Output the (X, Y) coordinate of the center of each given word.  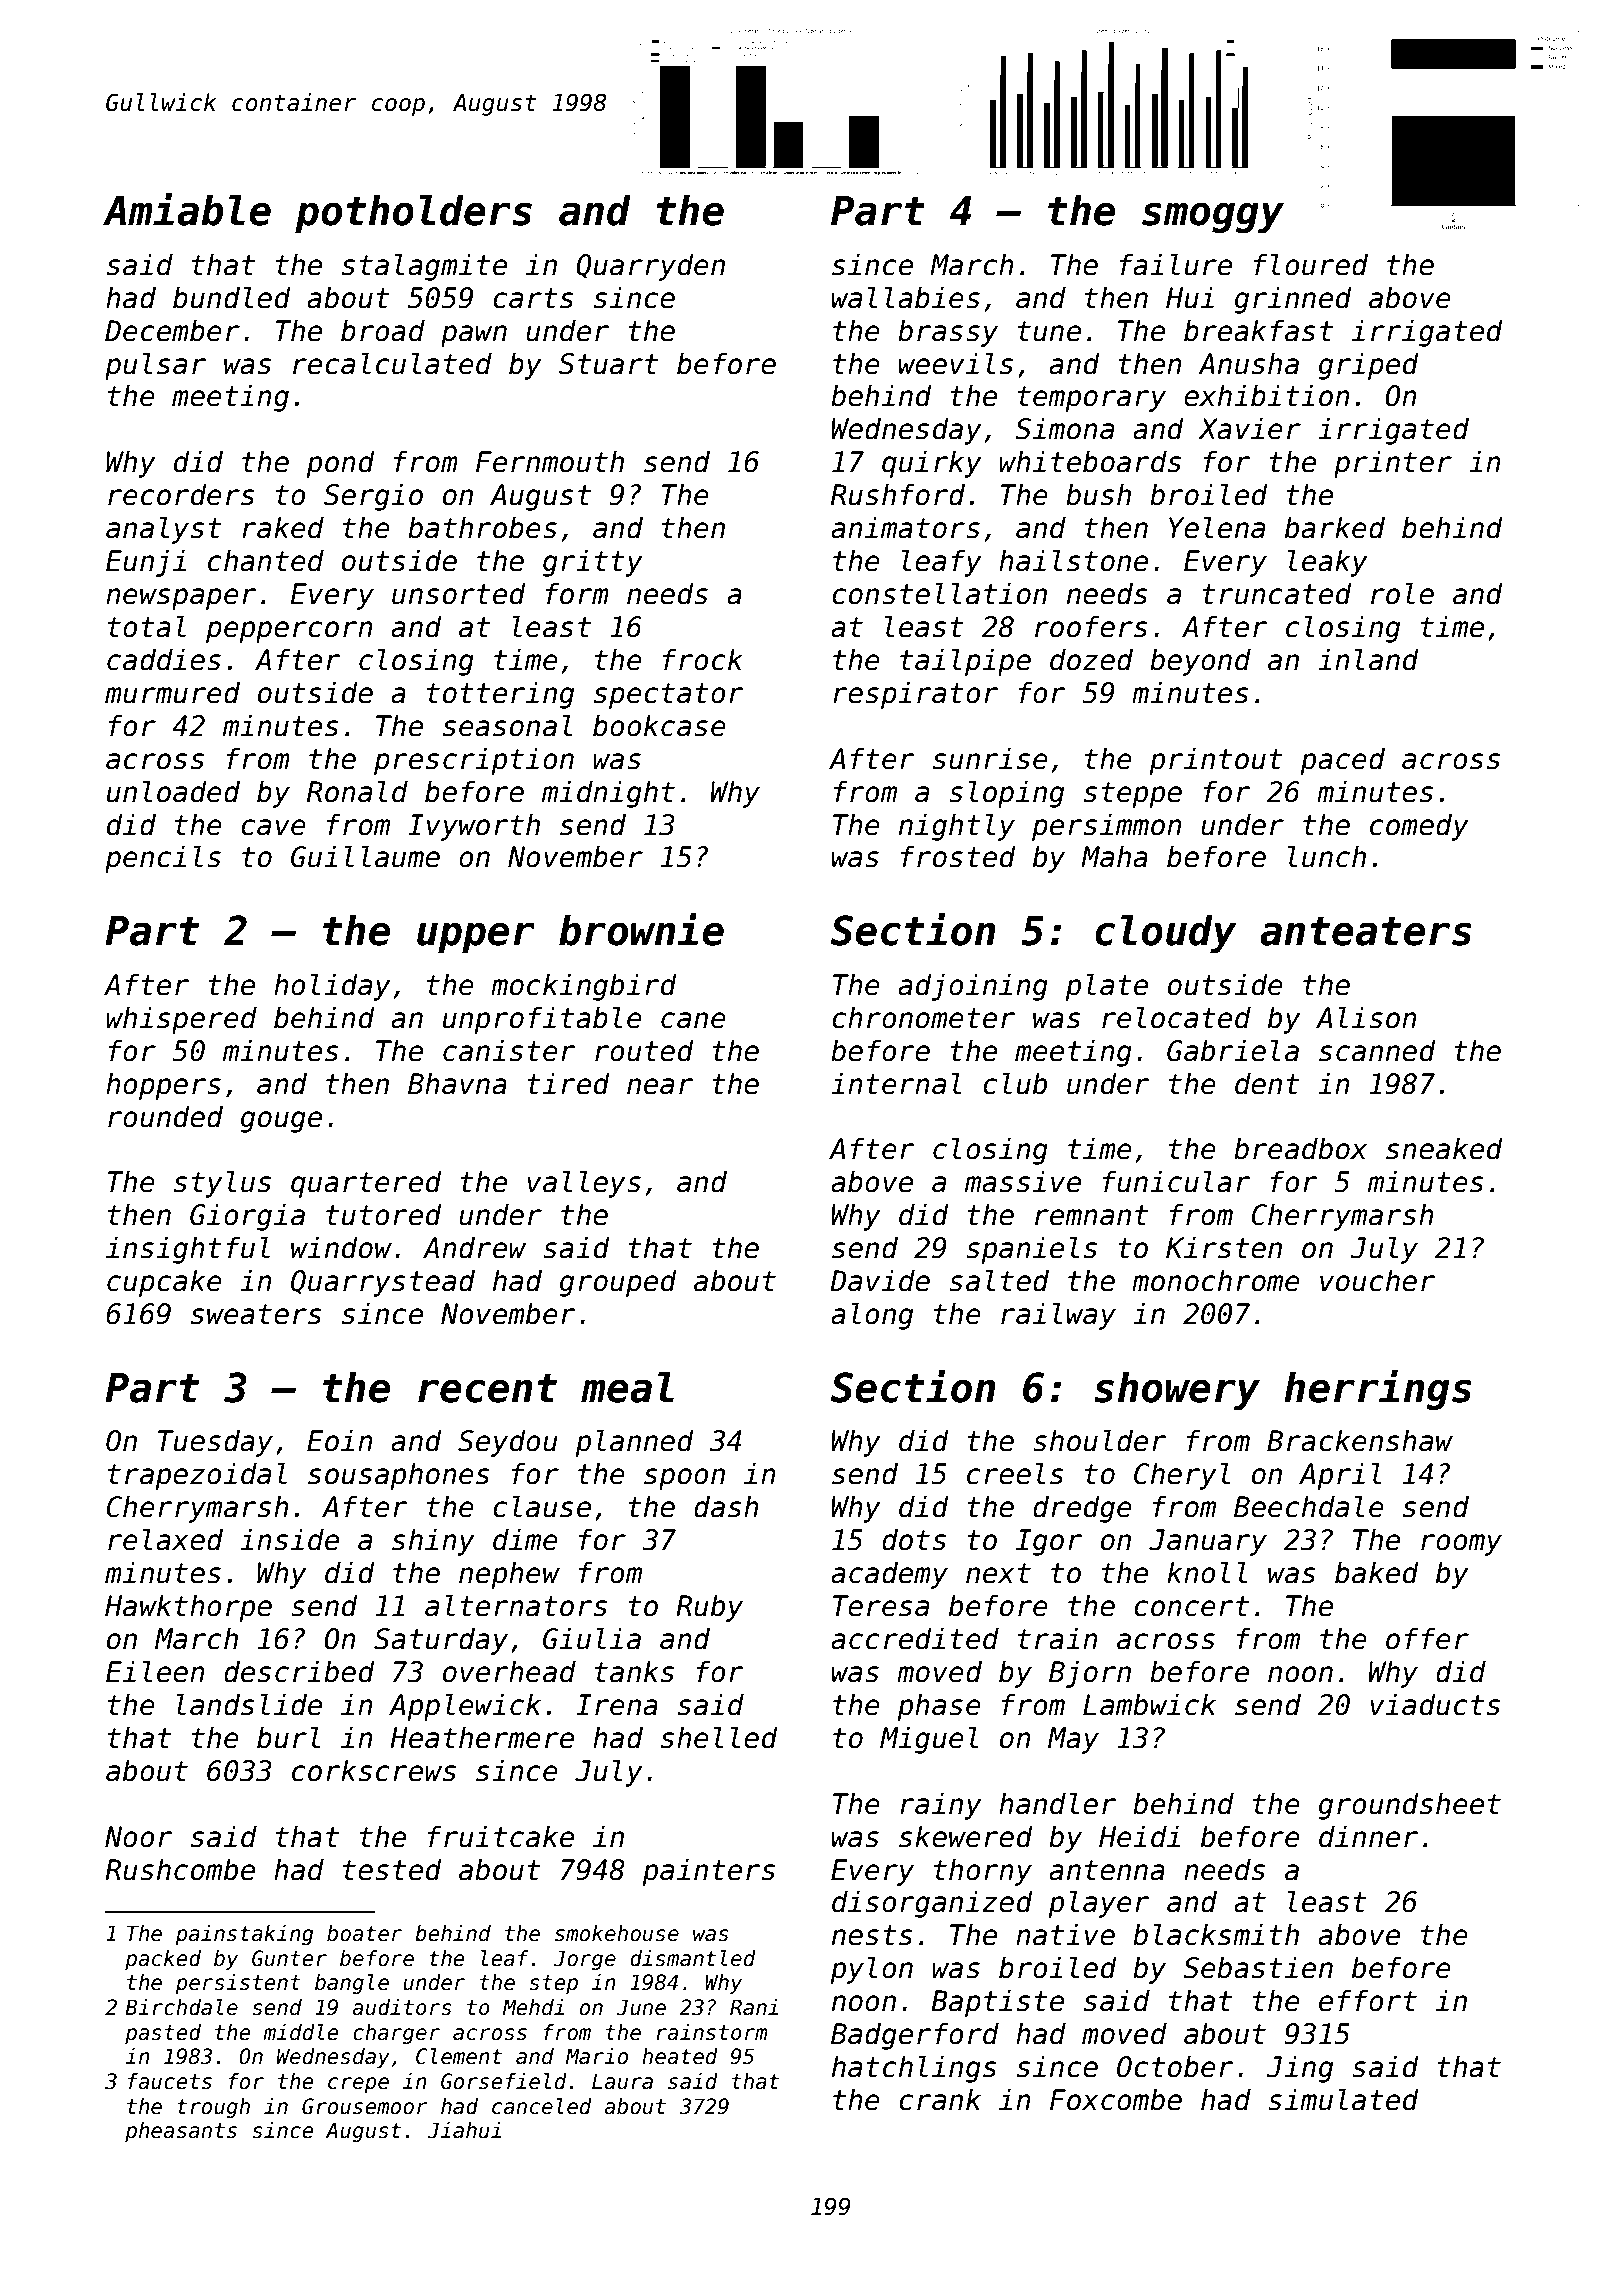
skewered (966, 1836)
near (660, 1086)
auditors (402, 2007)
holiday (332, 987)
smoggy (1213, 217)
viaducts (1435, 1704)
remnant (1091, 1215)
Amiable (187, 209)
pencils (163, 859)
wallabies (906, 297)
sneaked (1444, 1148)
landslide (249, 1704)
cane (693, 1020)
